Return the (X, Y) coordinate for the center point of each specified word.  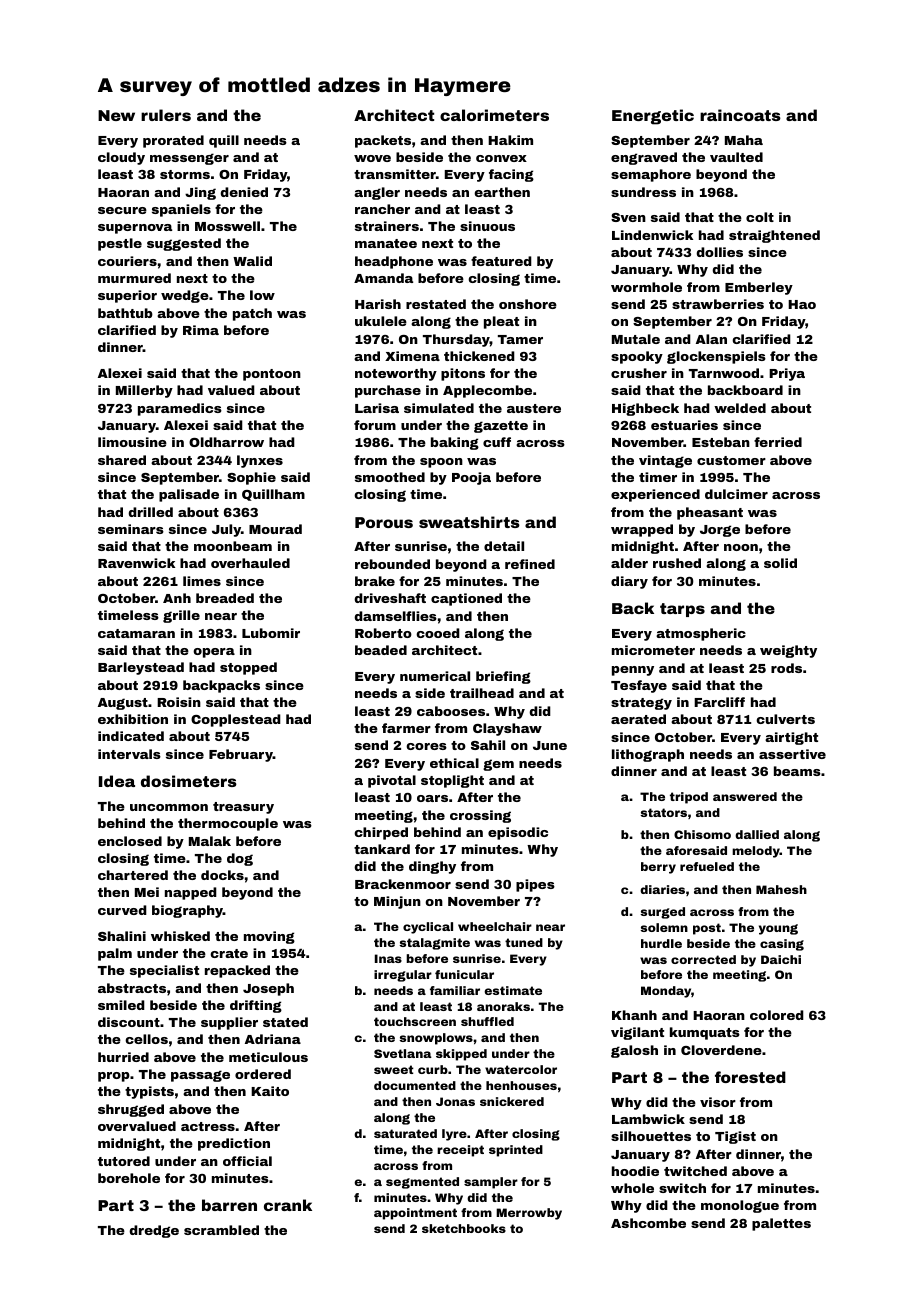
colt (760, 217)
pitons (463, 374)
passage (200, 1076)
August (123, 704)
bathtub (125, 313)
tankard (382, 849)
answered (745, 796)
